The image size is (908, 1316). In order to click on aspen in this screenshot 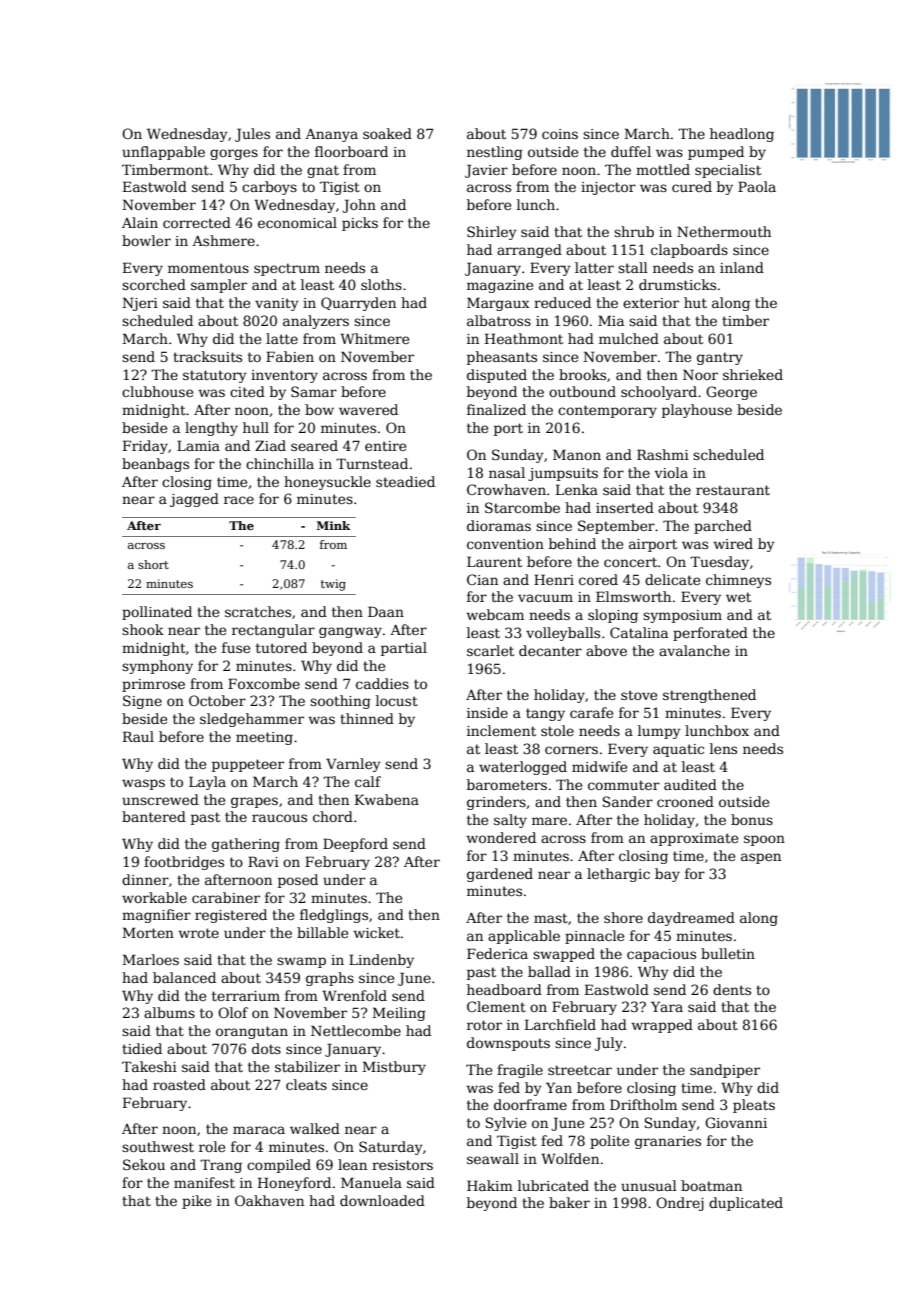, I will do `click(761, 858)`.
